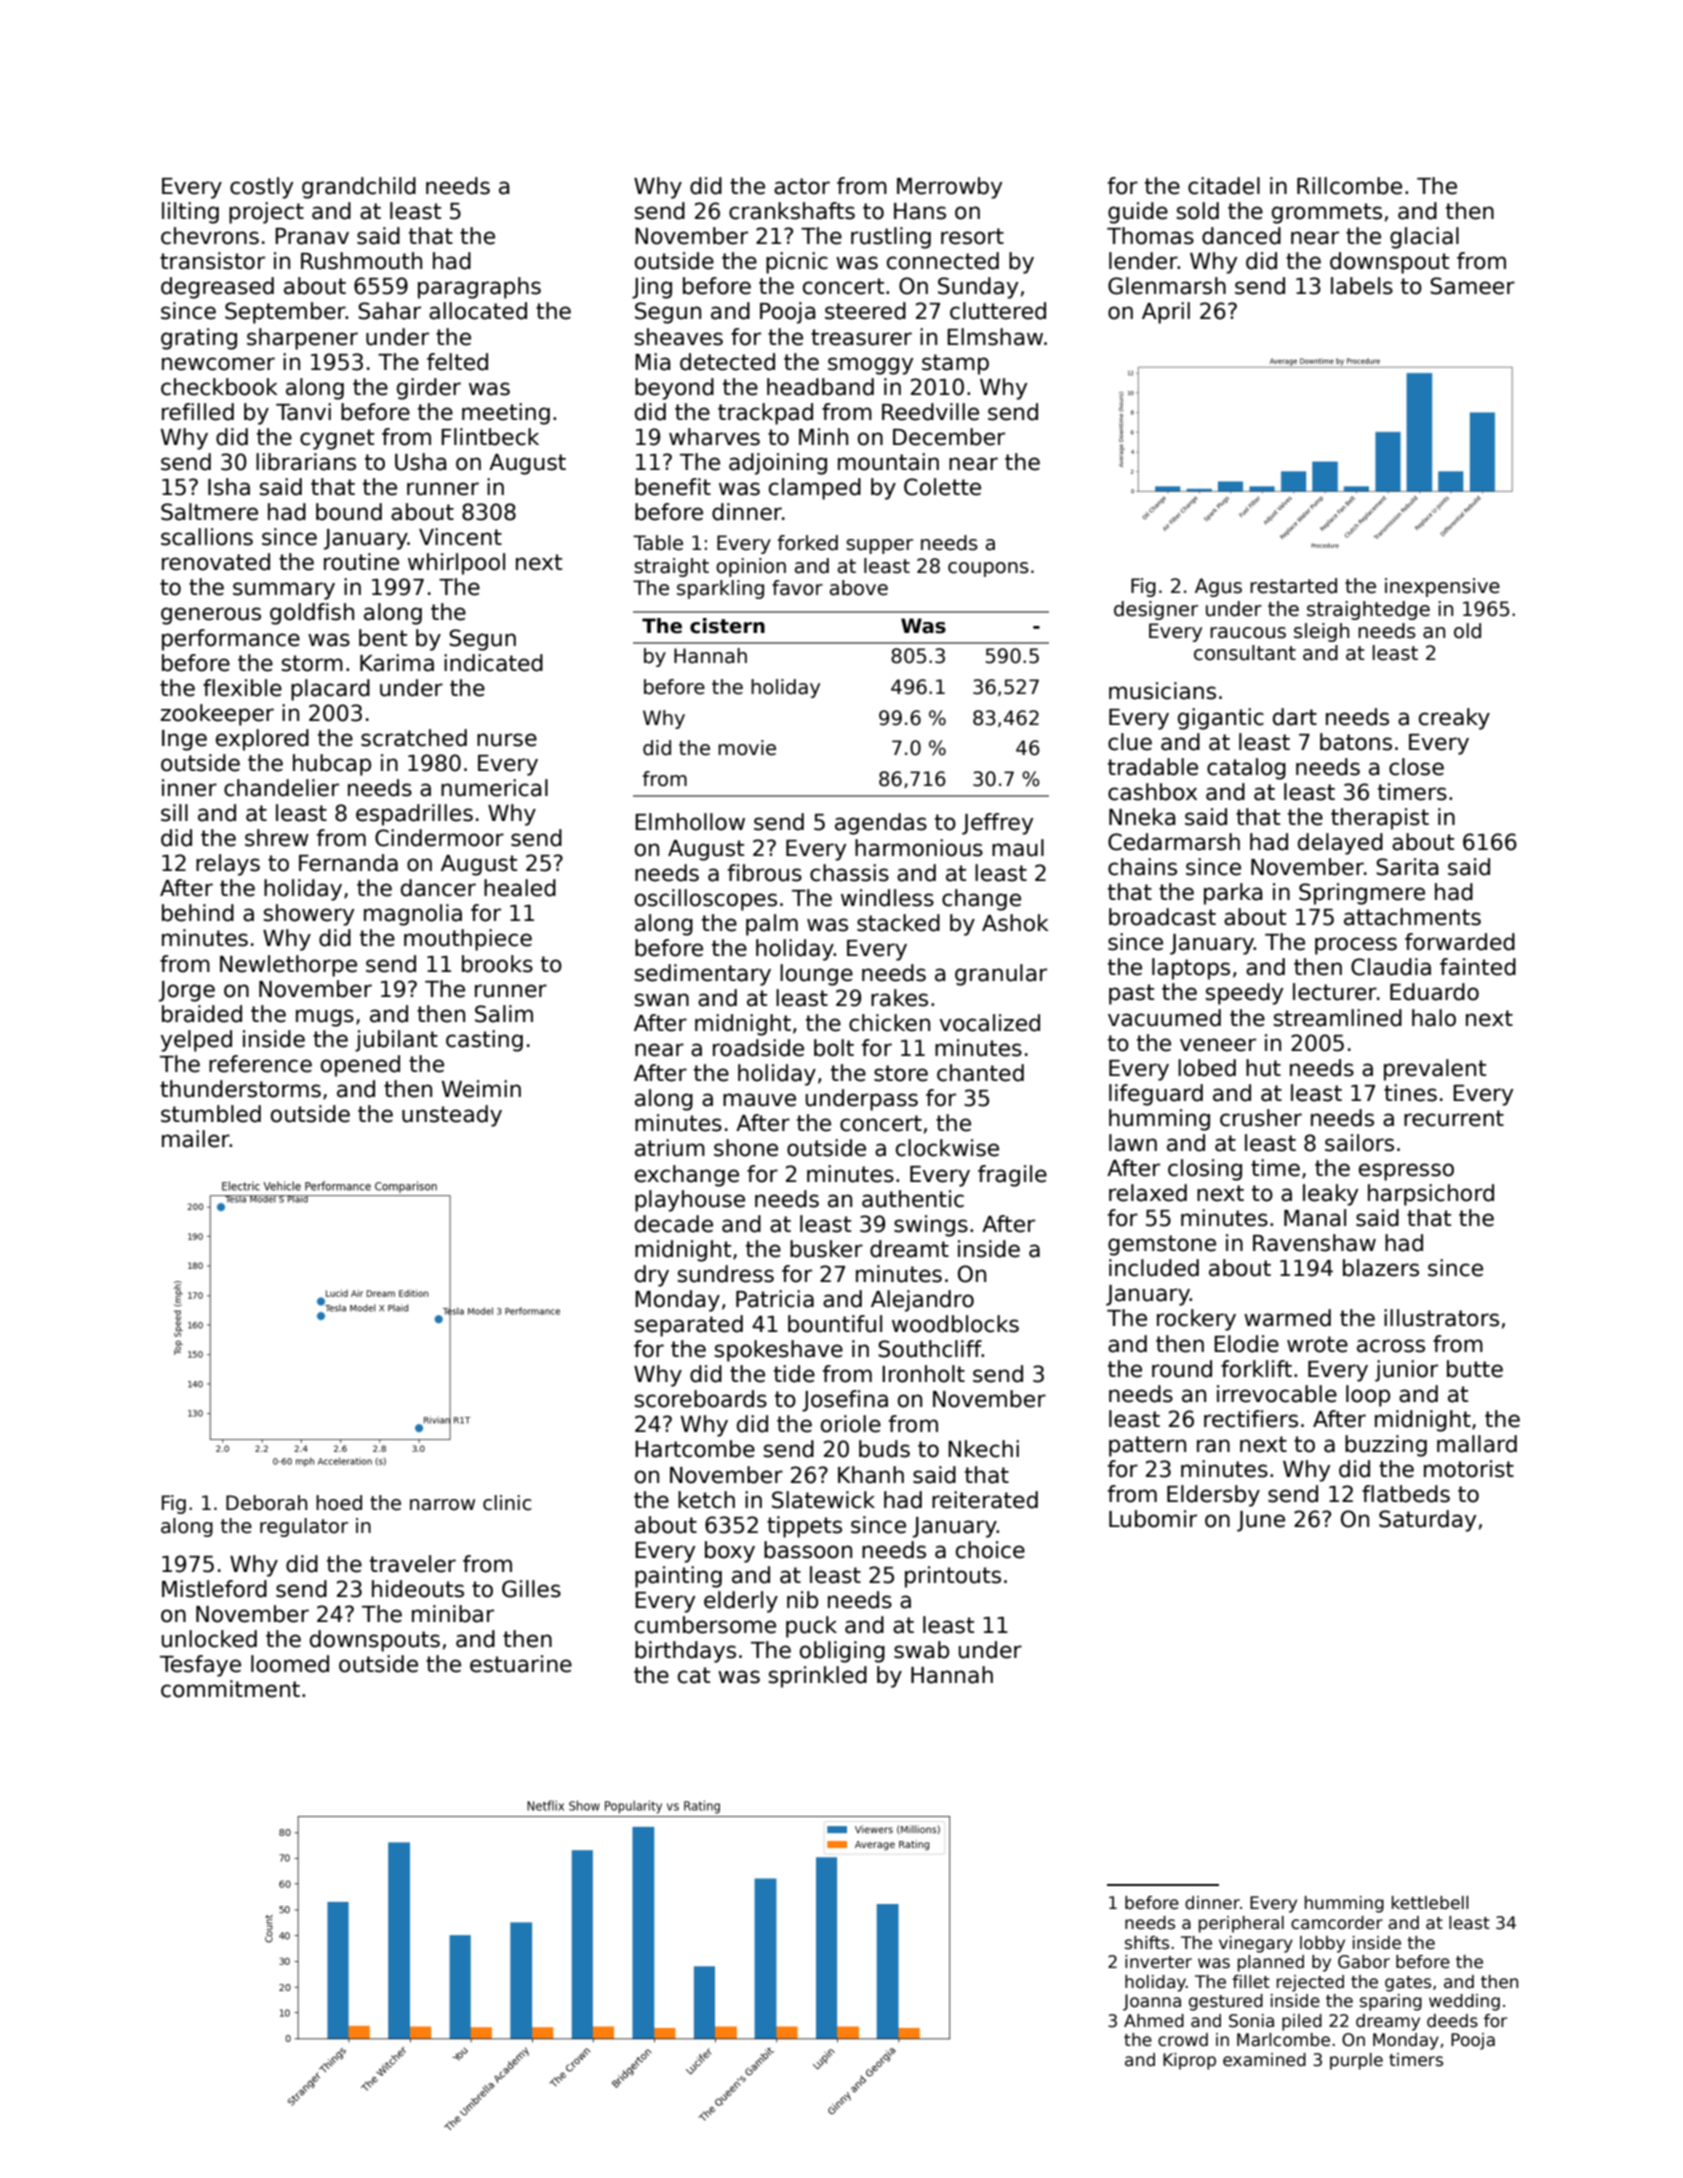 This screenshot has width=1683, height=2178. What do you see at coordinates (792, 211) in the screenshot?
I see `crankshafts` at bounding box center [792, 211].
